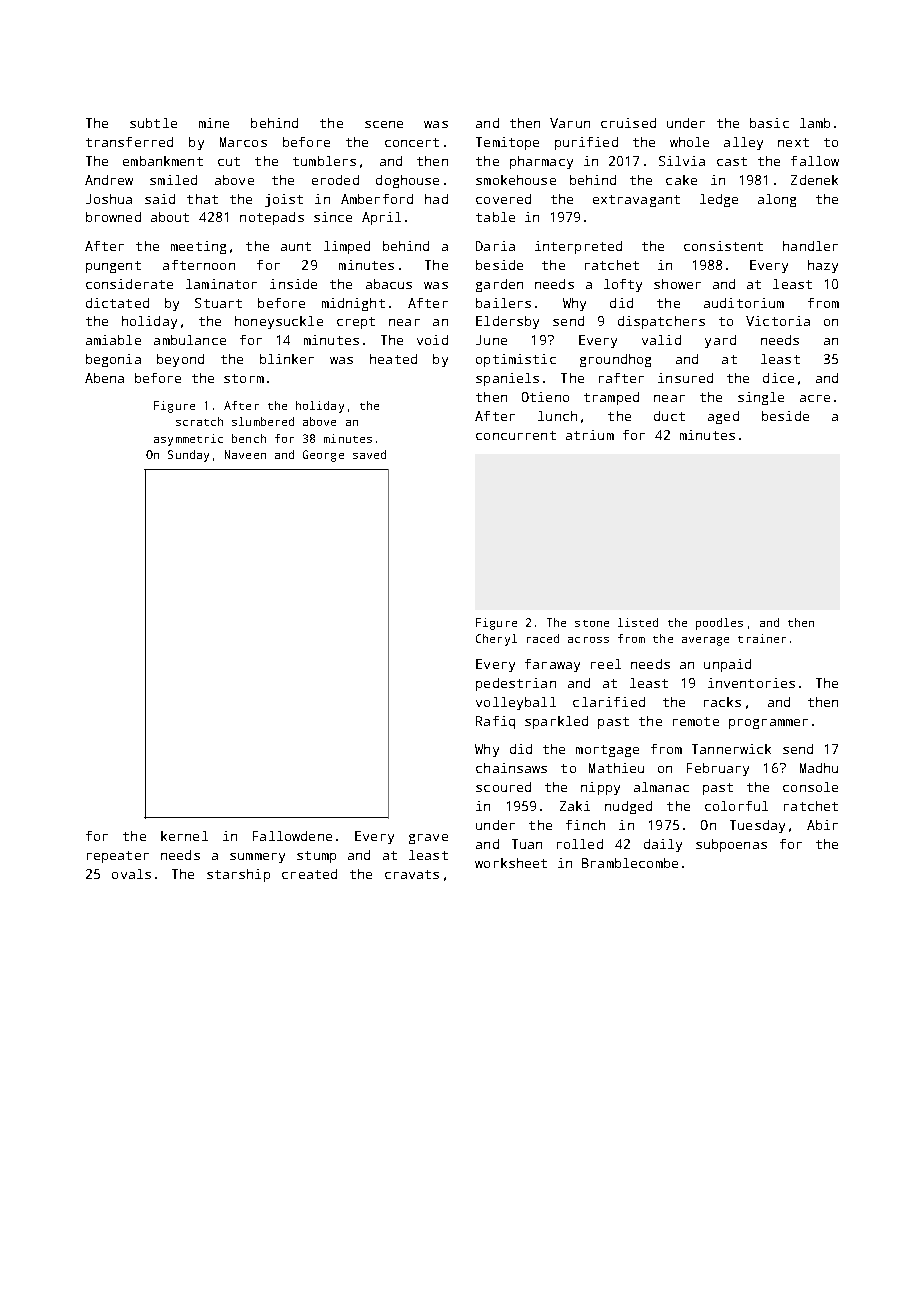  I want to click on meeting, so click(198, 247).
